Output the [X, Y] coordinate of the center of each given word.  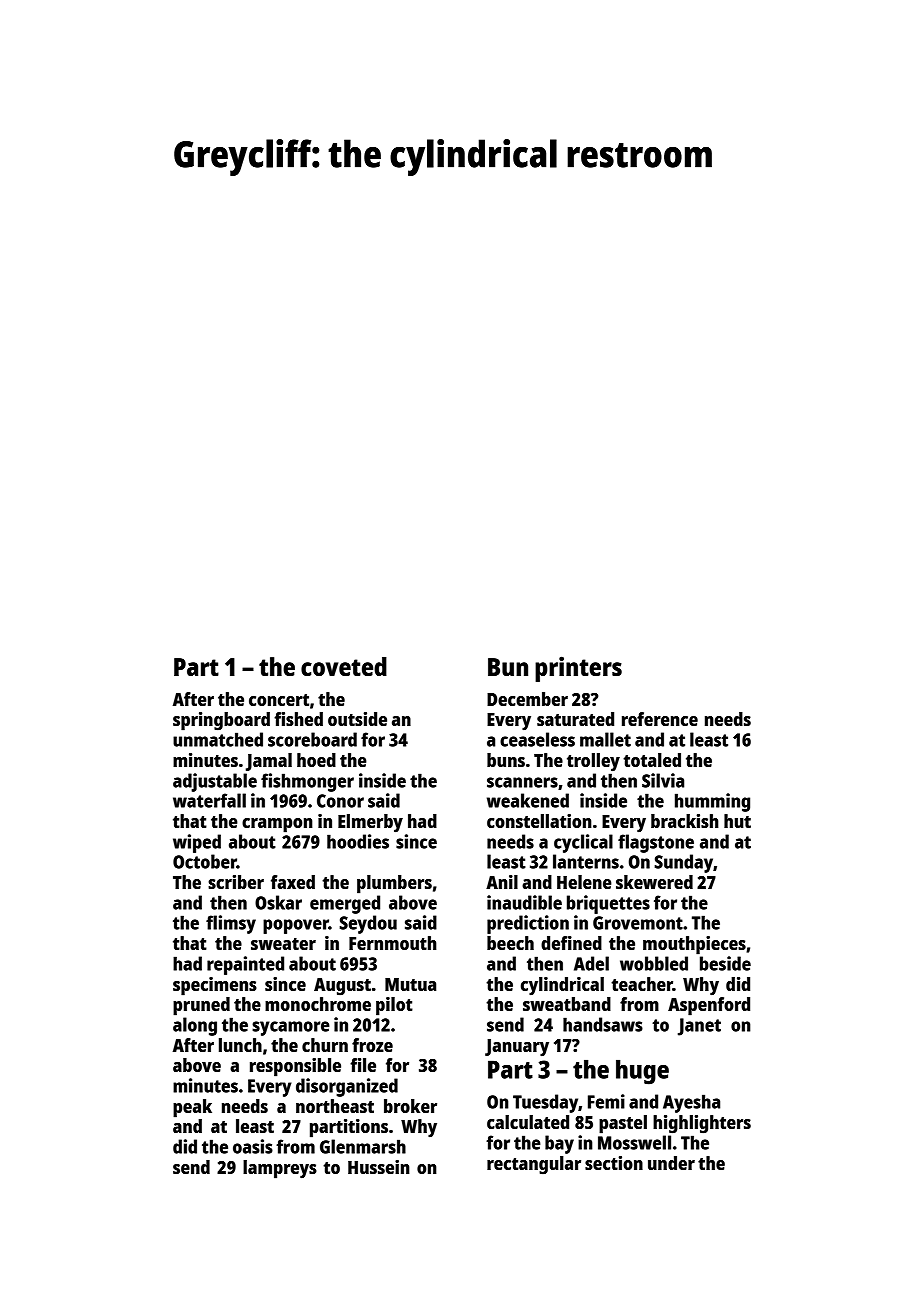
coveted [344, 666]
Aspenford [709, 1006]
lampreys [280, 1169]
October [205, 861]
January [517, 1048]
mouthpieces [694, 945]
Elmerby [370, 823]
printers [578, 669]
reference [660, 719]
